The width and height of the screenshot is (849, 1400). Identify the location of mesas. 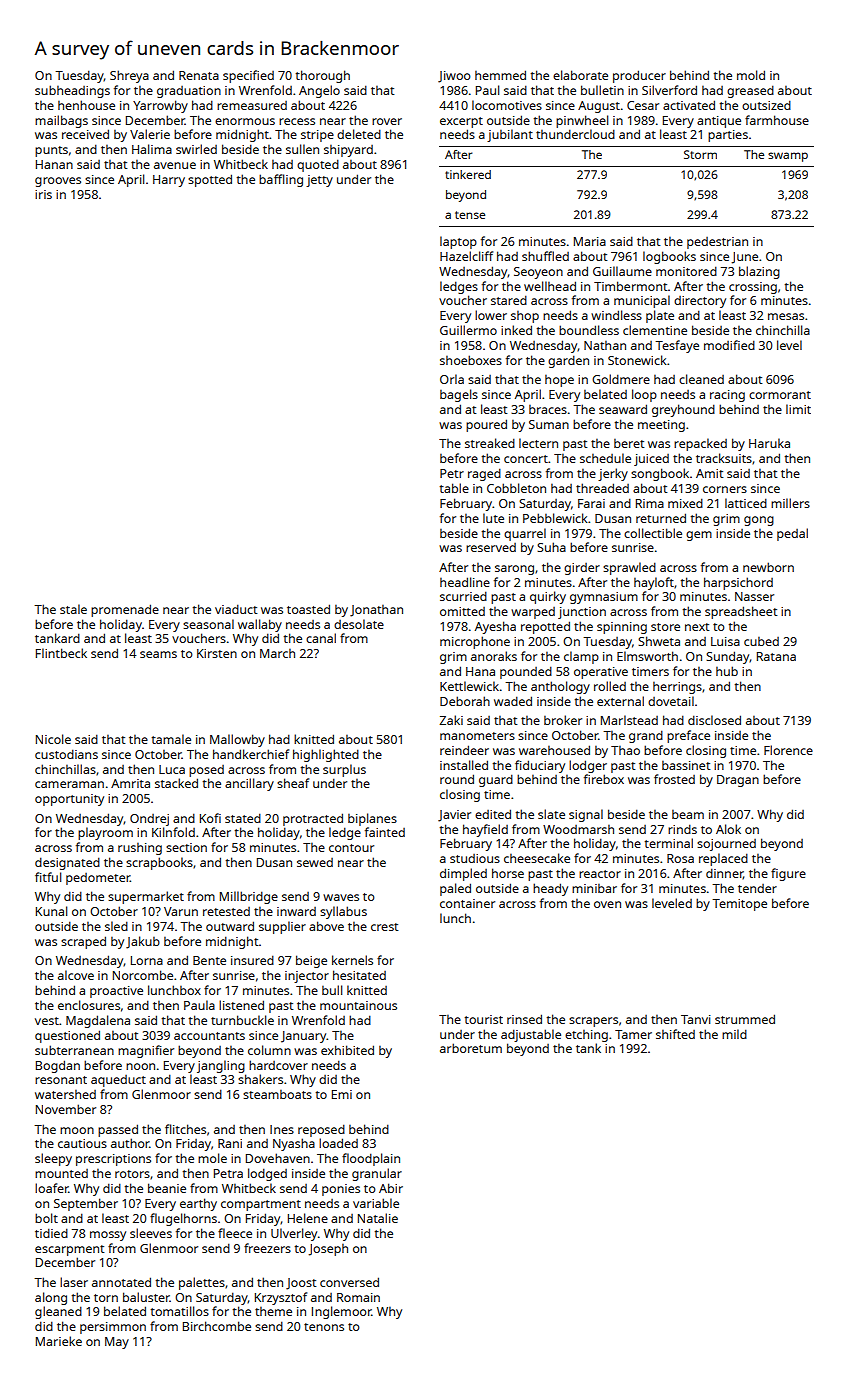
(786, 316).
